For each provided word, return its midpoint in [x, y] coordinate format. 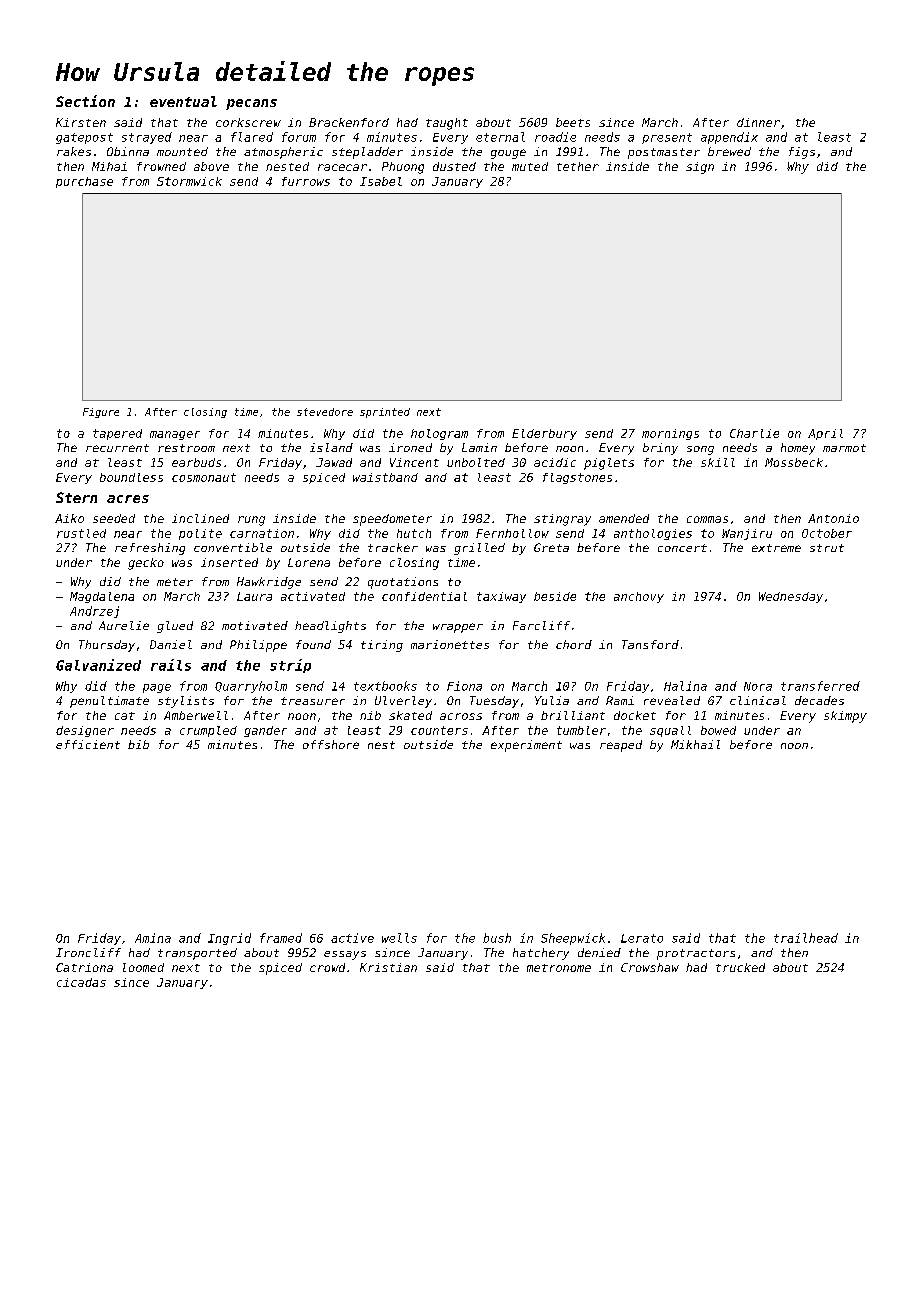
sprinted [385, 413]
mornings [670, 434]
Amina [153, 938]
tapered [117, 434]
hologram [439, 434]
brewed [729, 151]
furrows [306, 181]
